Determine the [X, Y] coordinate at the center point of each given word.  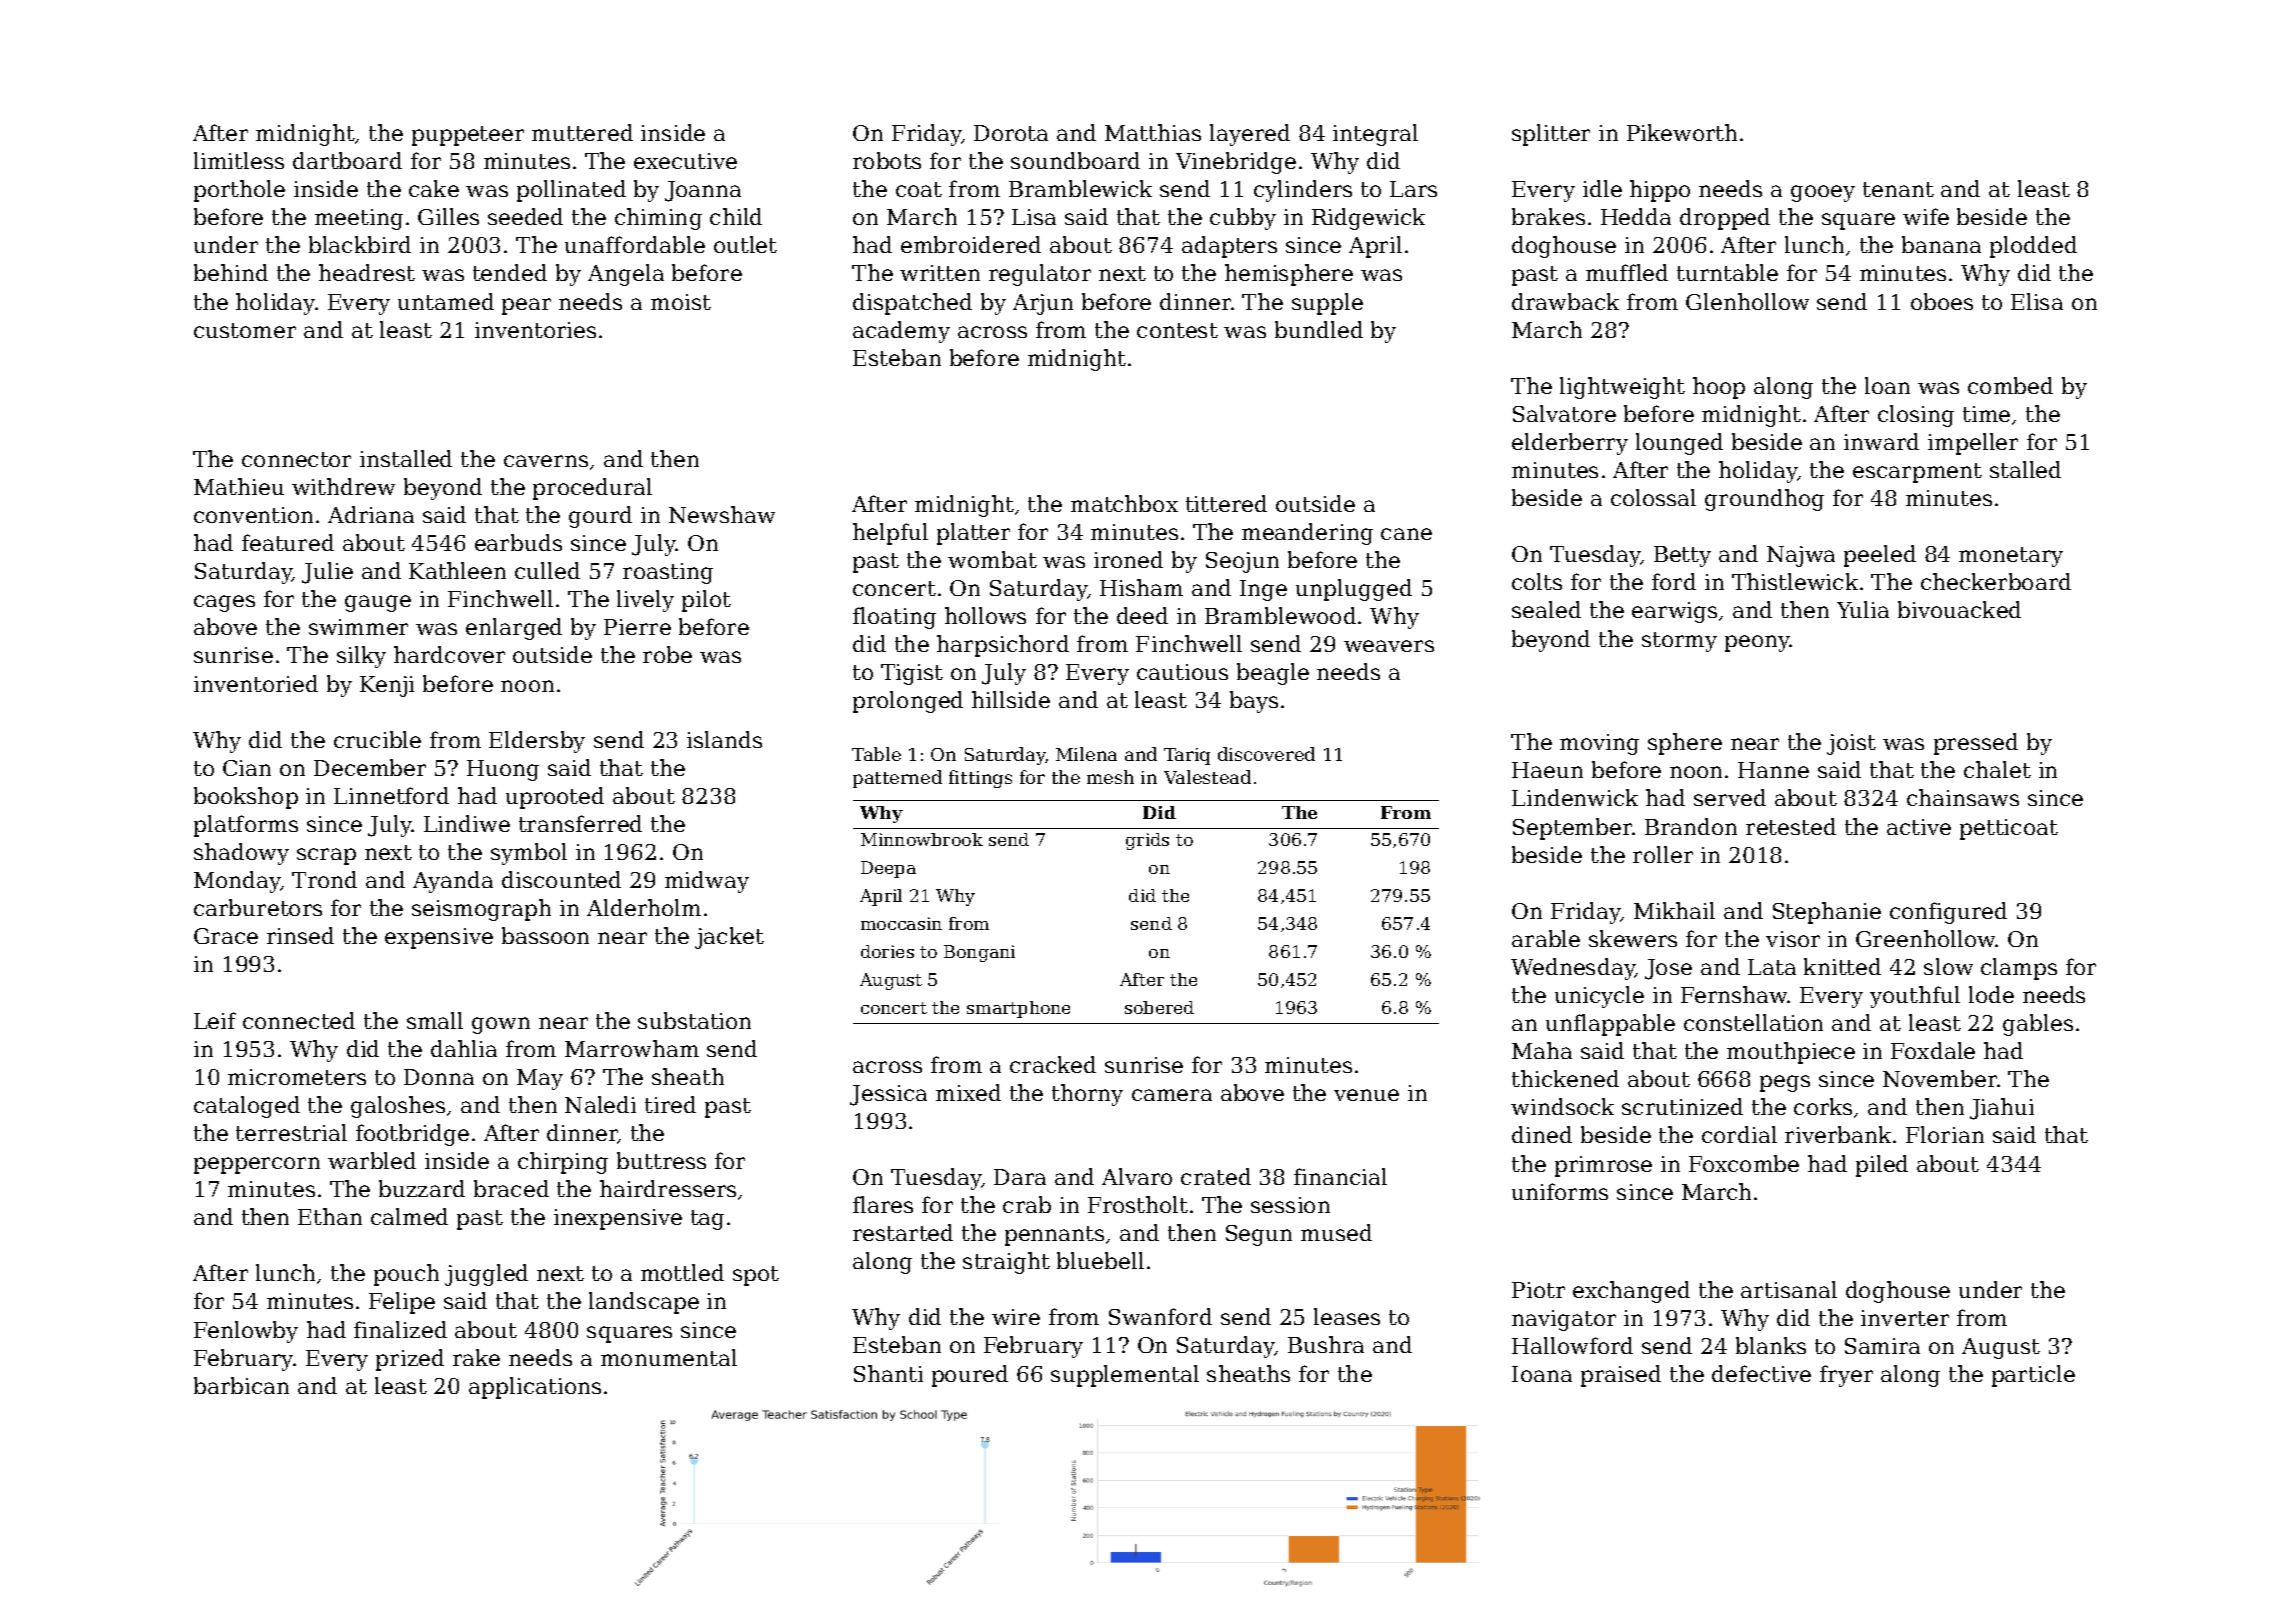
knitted [1842, 966]
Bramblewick [1080, 188]
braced [511, 1188]
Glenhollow [1747, 301]
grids [1147, 841]
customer [245, 330]
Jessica [888, 1095]
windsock [1562, 1106]
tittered [1226, 503]
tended [510, 272]
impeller [1973, 444]
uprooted [555, 798]
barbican [241, 1385]
